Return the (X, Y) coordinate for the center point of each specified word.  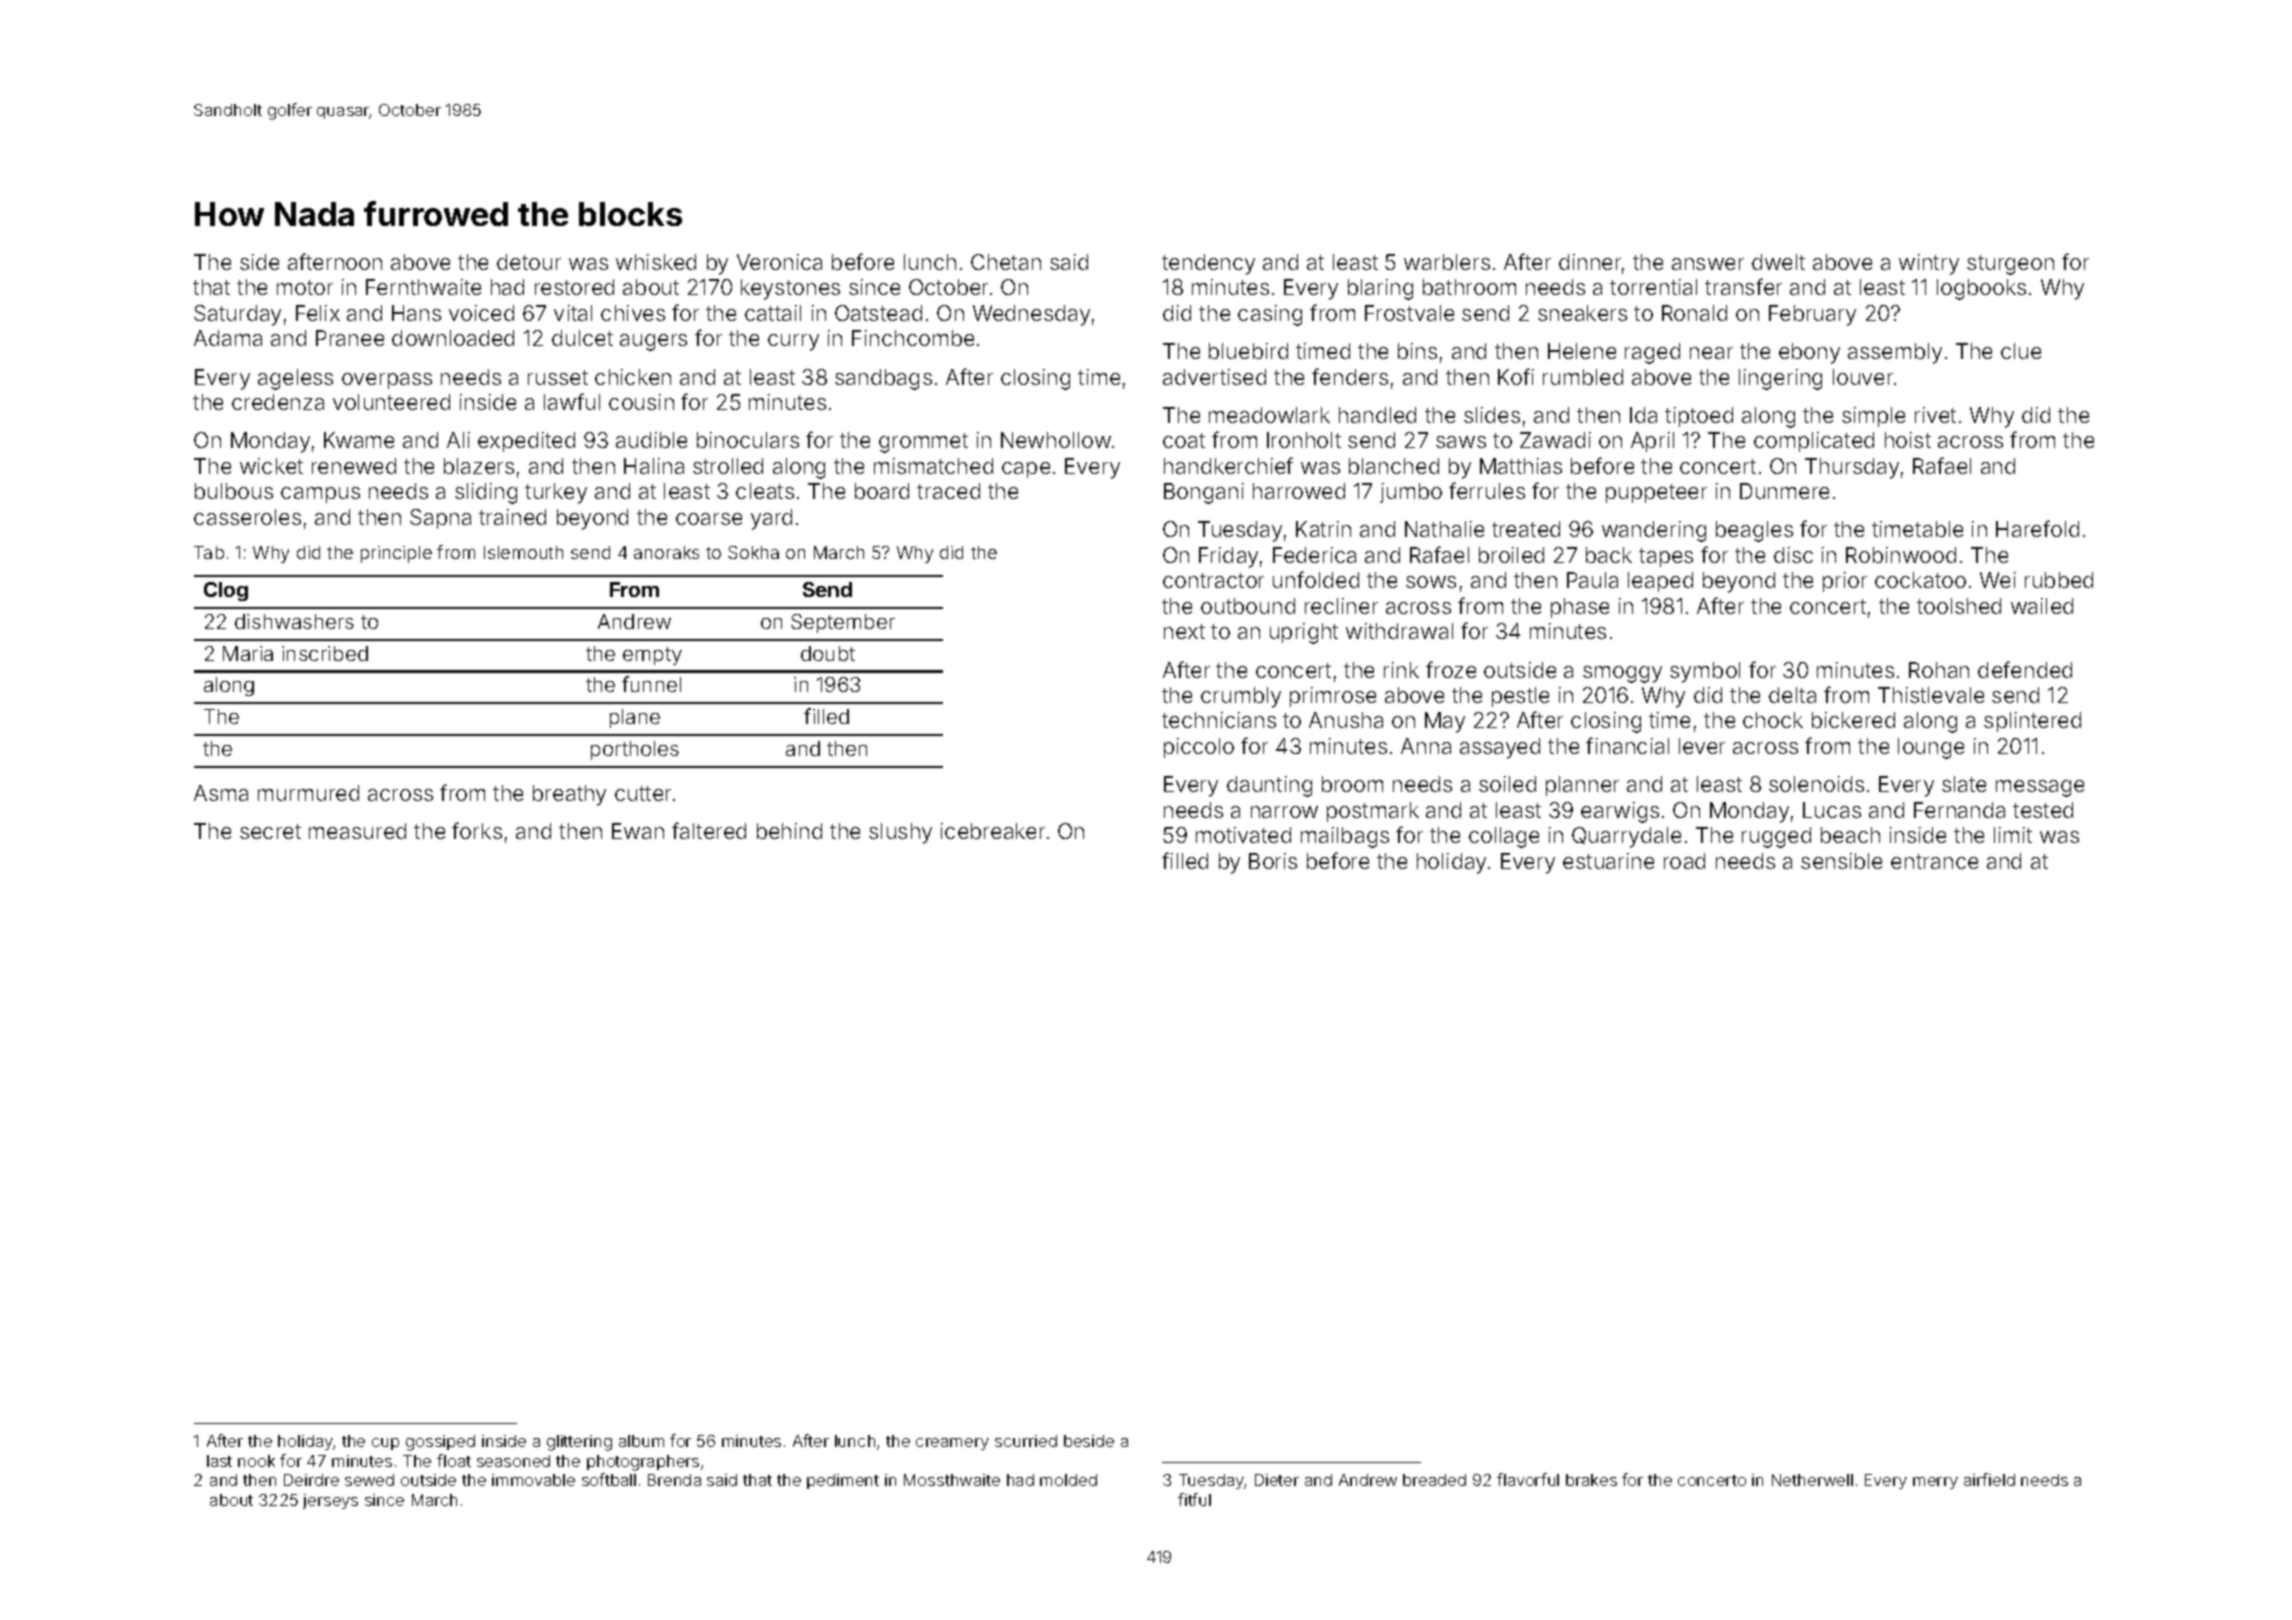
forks (477, 830)
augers (653, 342)
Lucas (1832, 810)
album (641, 1441)
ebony (1809, 353)
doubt (828, 653)
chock (1773, 720)
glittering (579, 1443)
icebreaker (993, 831)
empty (652, 656)
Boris (1273, 861)
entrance (1934, 861)
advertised (1214, 377)
